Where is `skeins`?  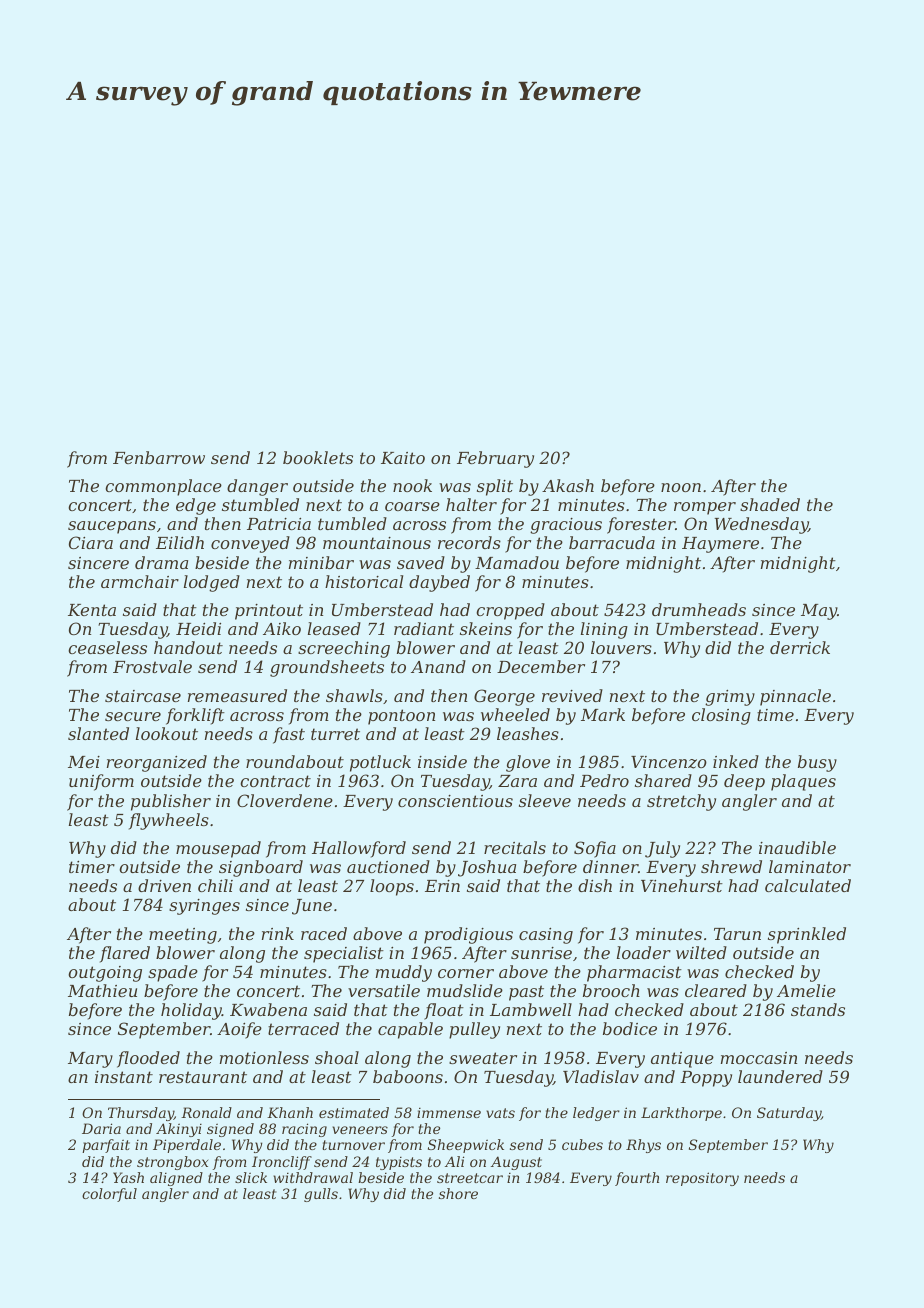 skeins is located at coordinates (486, 628).
